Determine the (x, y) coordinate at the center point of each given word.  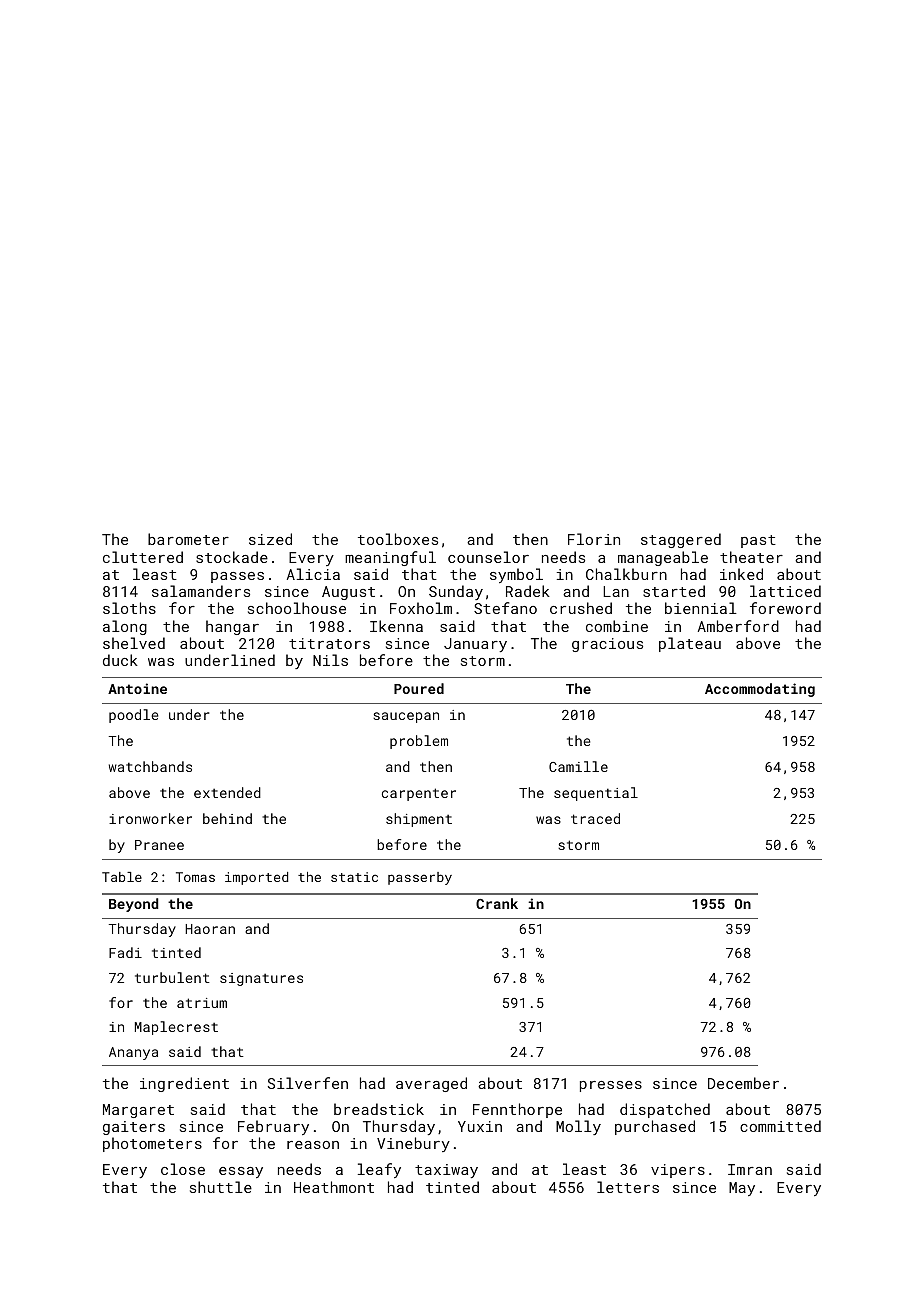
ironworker (150, 818)
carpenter (419, 794)
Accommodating (760, 690)
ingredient (184, 1084)
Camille (578, 766)
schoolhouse (297, 608)
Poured (419, 688)
